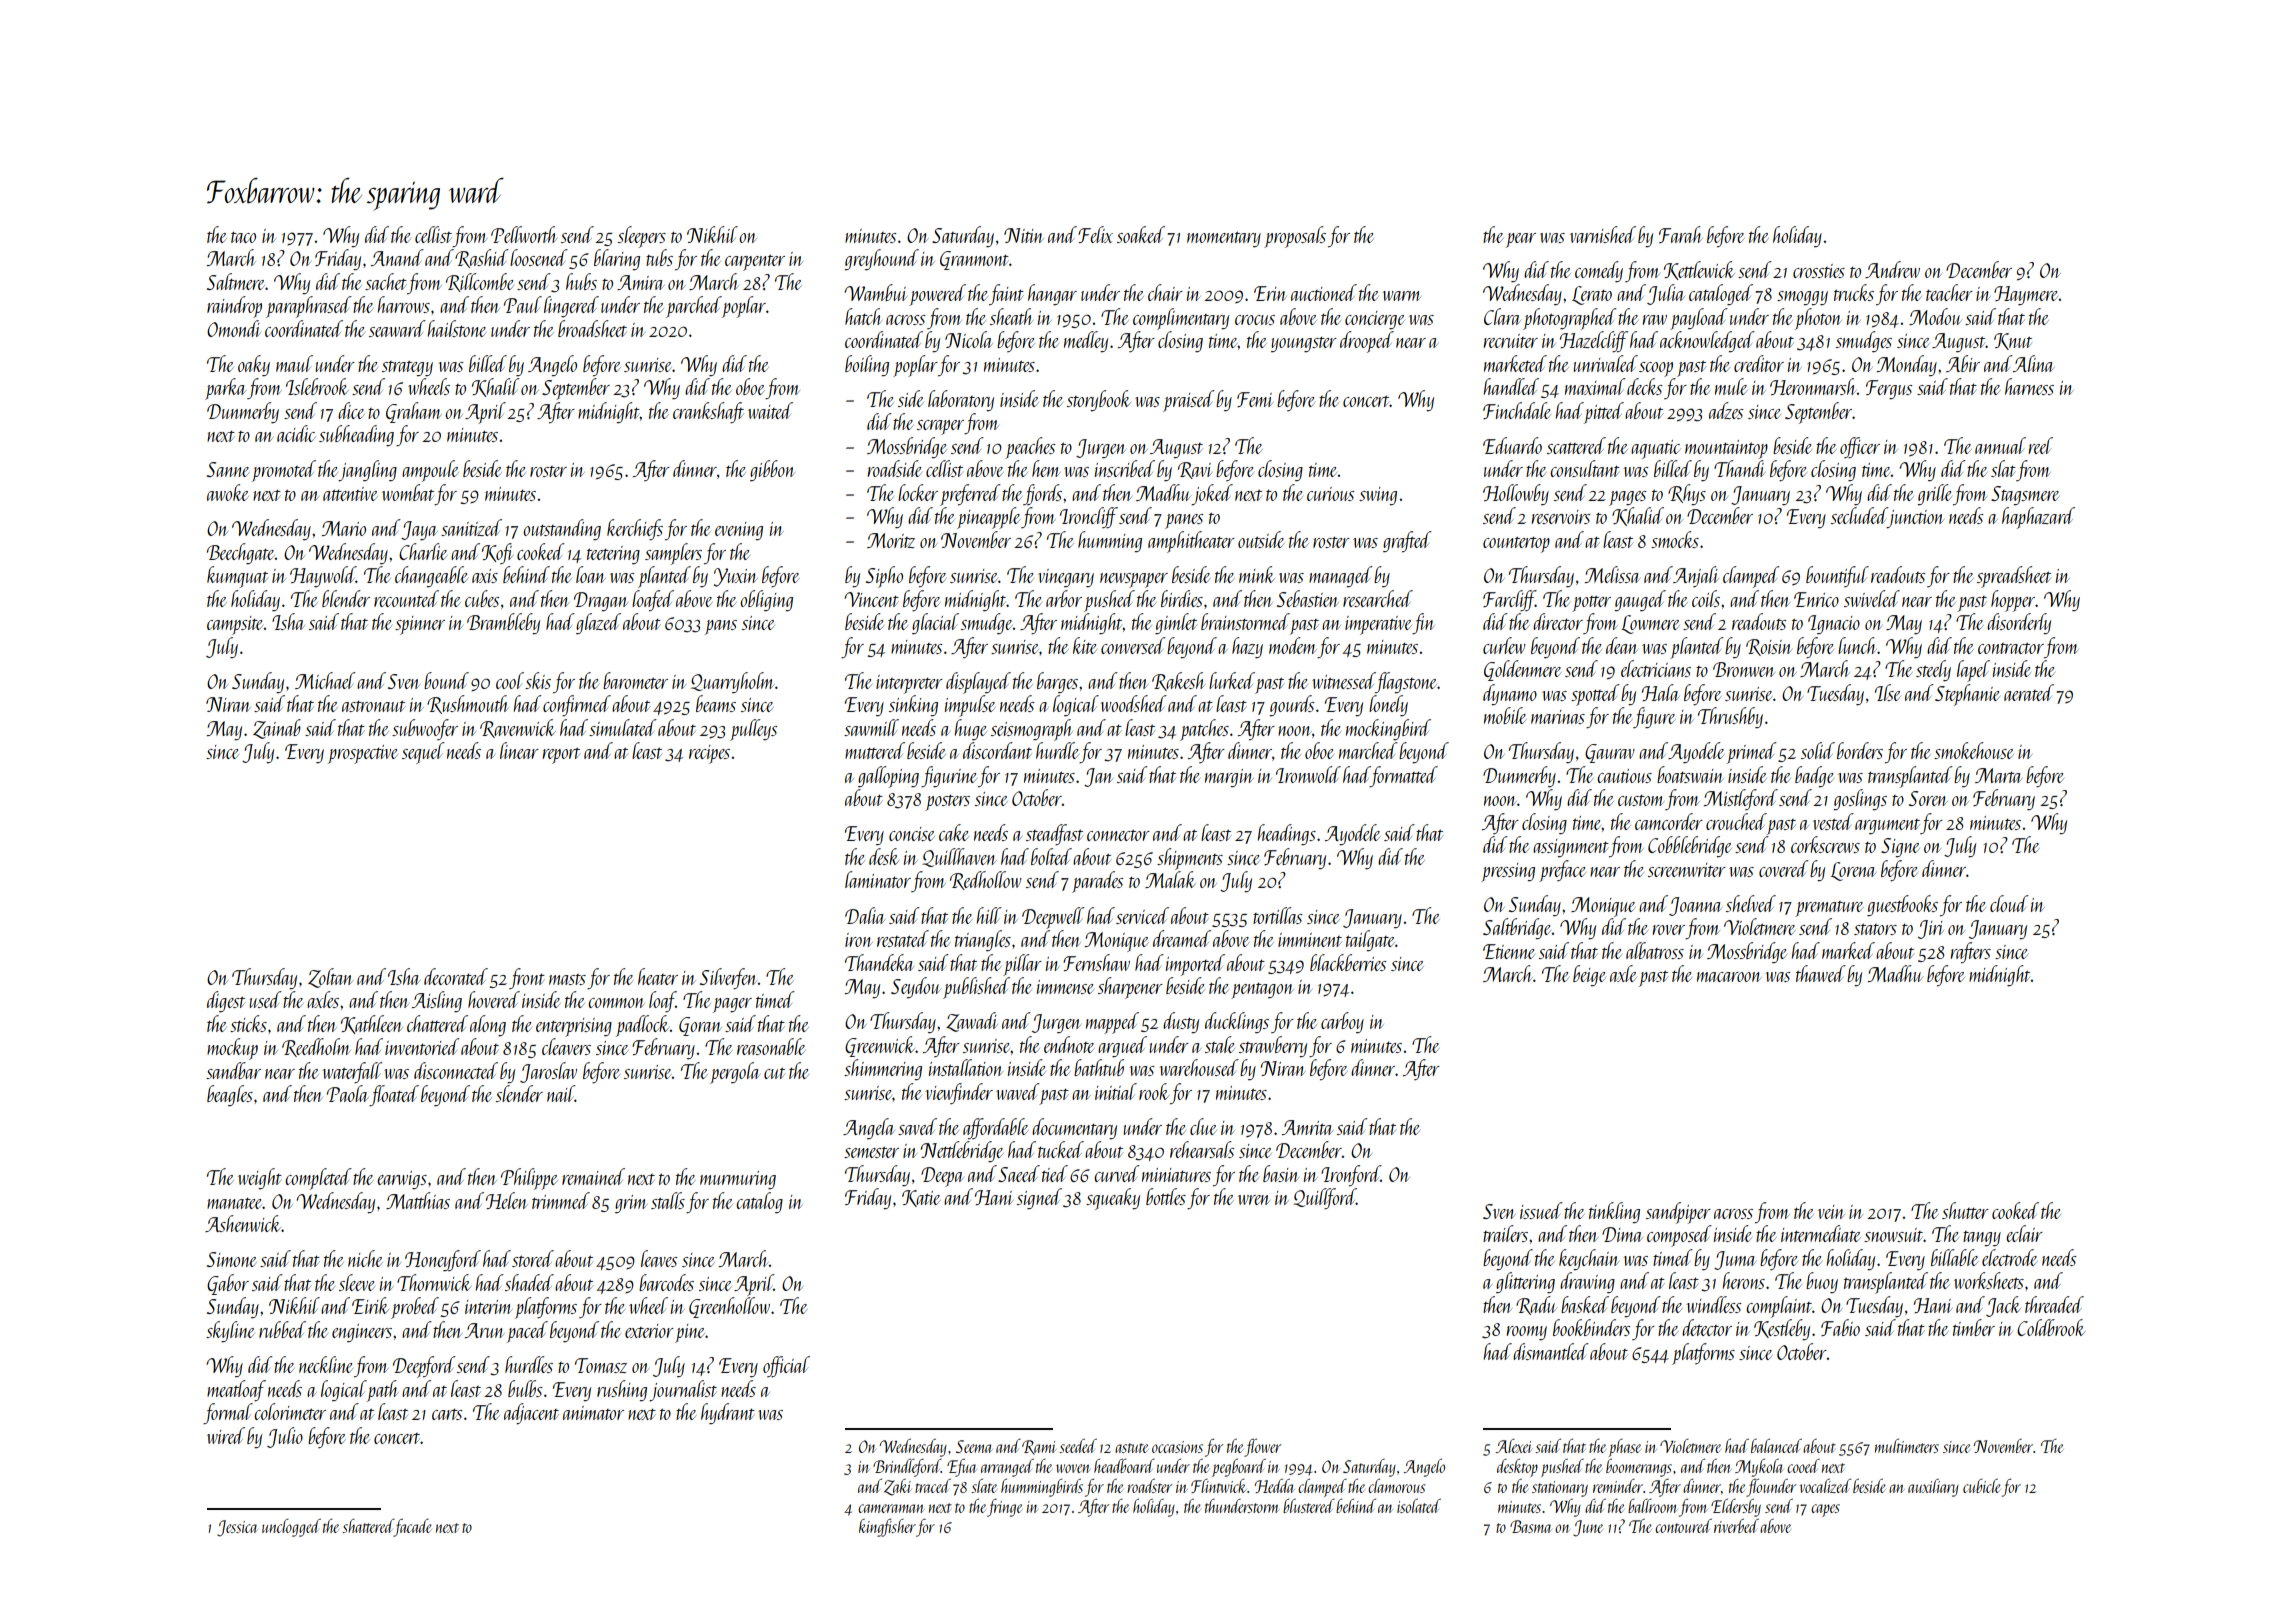 The width and height of the screenshot is (2292, 1620). I want to click on Soren, so click(1928, 798).
